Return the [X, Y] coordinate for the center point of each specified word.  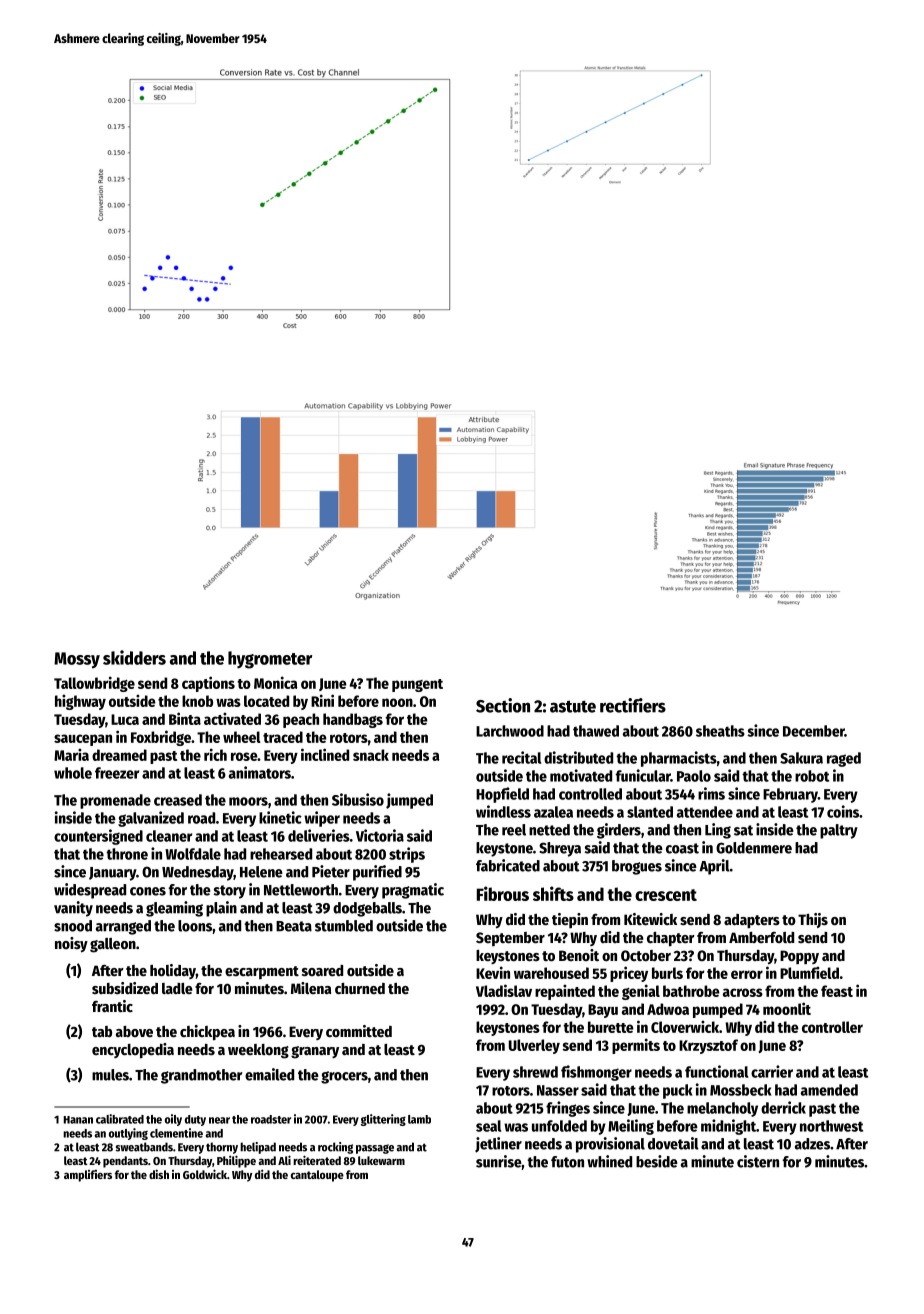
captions [208, 684]
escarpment [262, 972]
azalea [553, 812]
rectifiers [633, 705]
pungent [417, 685]
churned [360, 988]
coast [682, 848]
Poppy [799, 957]
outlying [128, 1134]
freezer [117, 773]
